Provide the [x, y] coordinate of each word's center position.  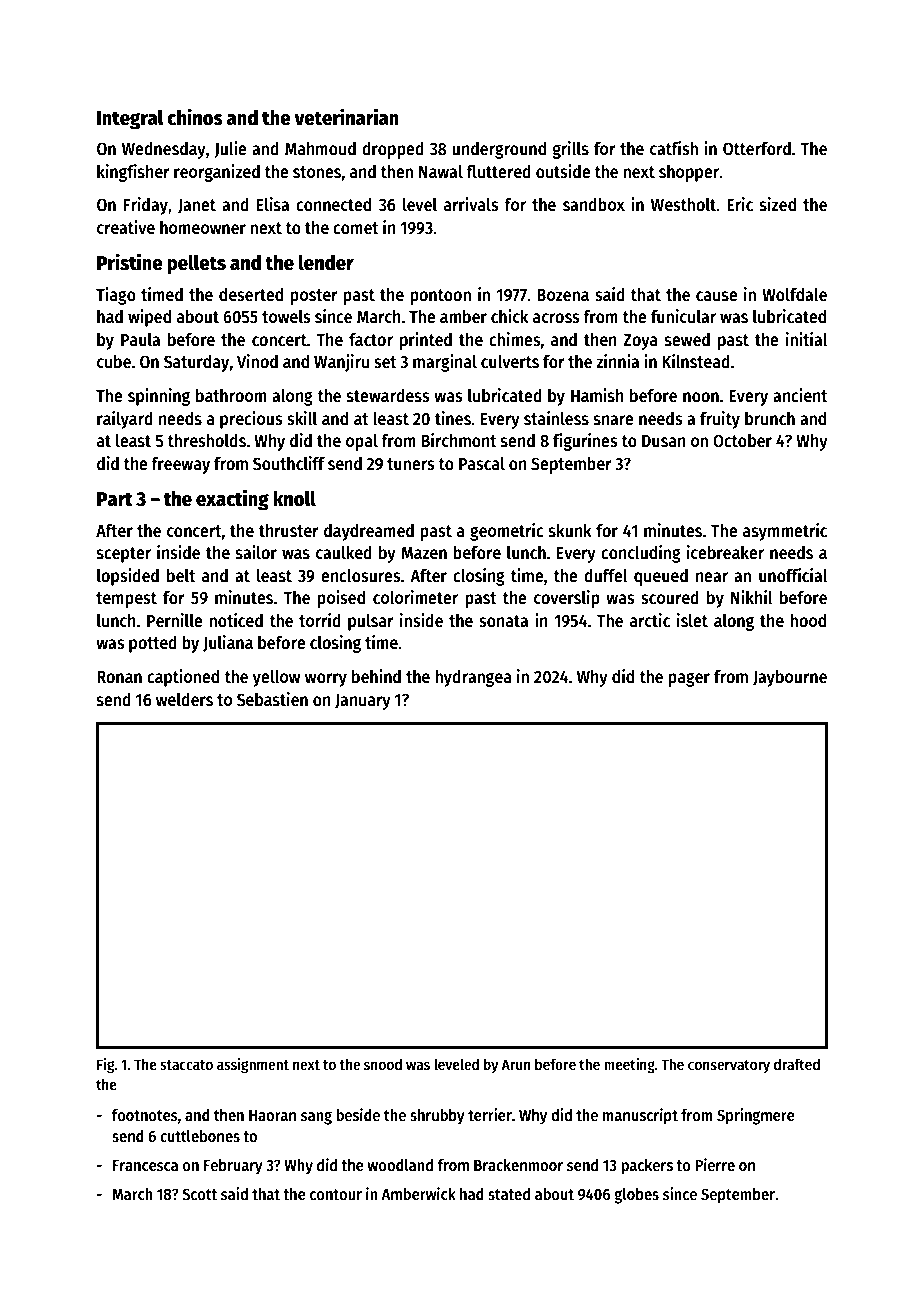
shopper [689, 173]
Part [115, 499]
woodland [400, 1165]
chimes [515, 339]
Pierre [715, 1164]
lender [326, 262]
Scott [199, 1194]
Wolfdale [794, 294]
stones [317, 172]
